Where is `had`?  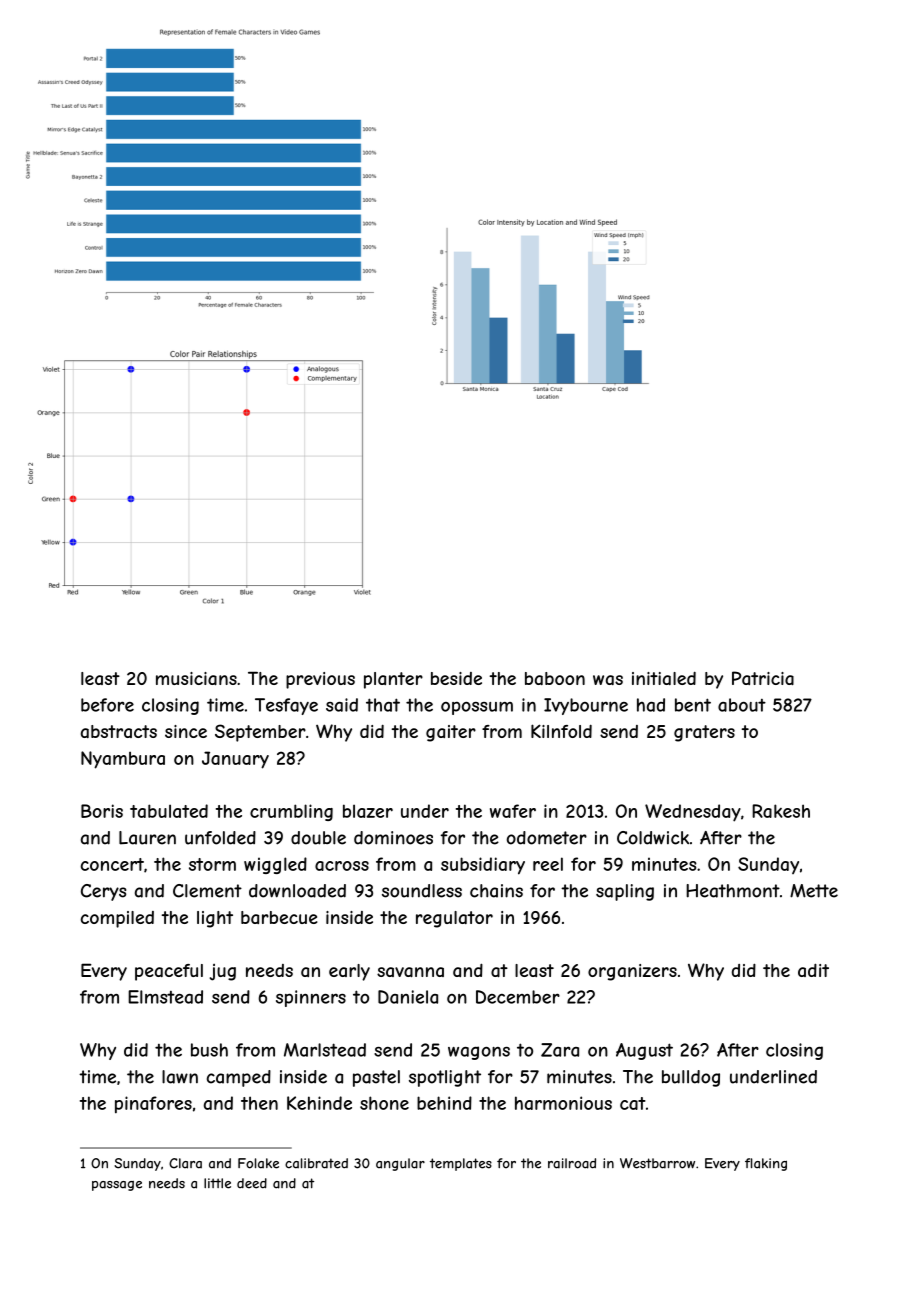
had is located at coordinates (651, 705).
